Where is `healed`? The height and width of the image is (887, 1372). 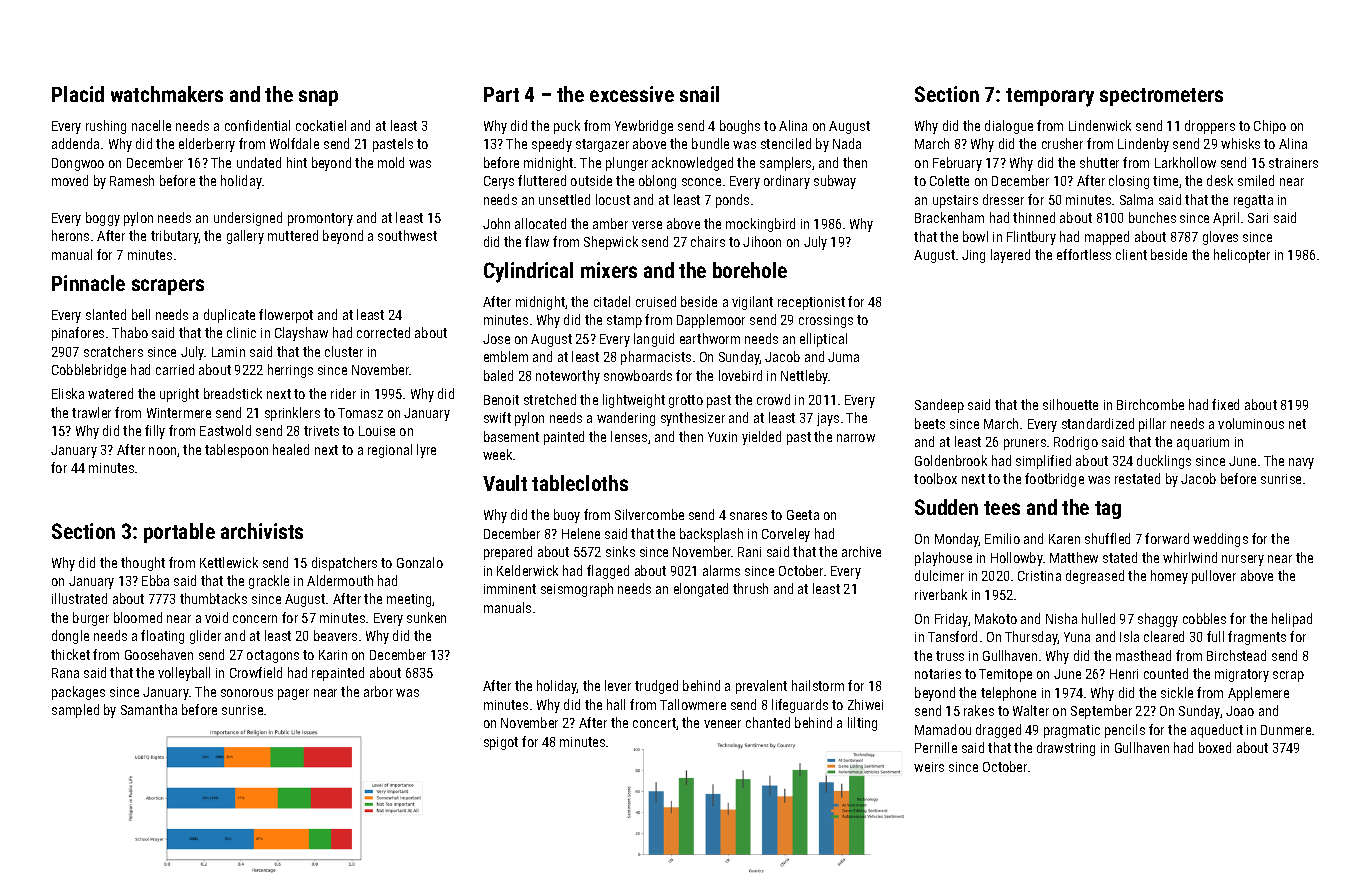 healed is located at coordinates (291, 449).
